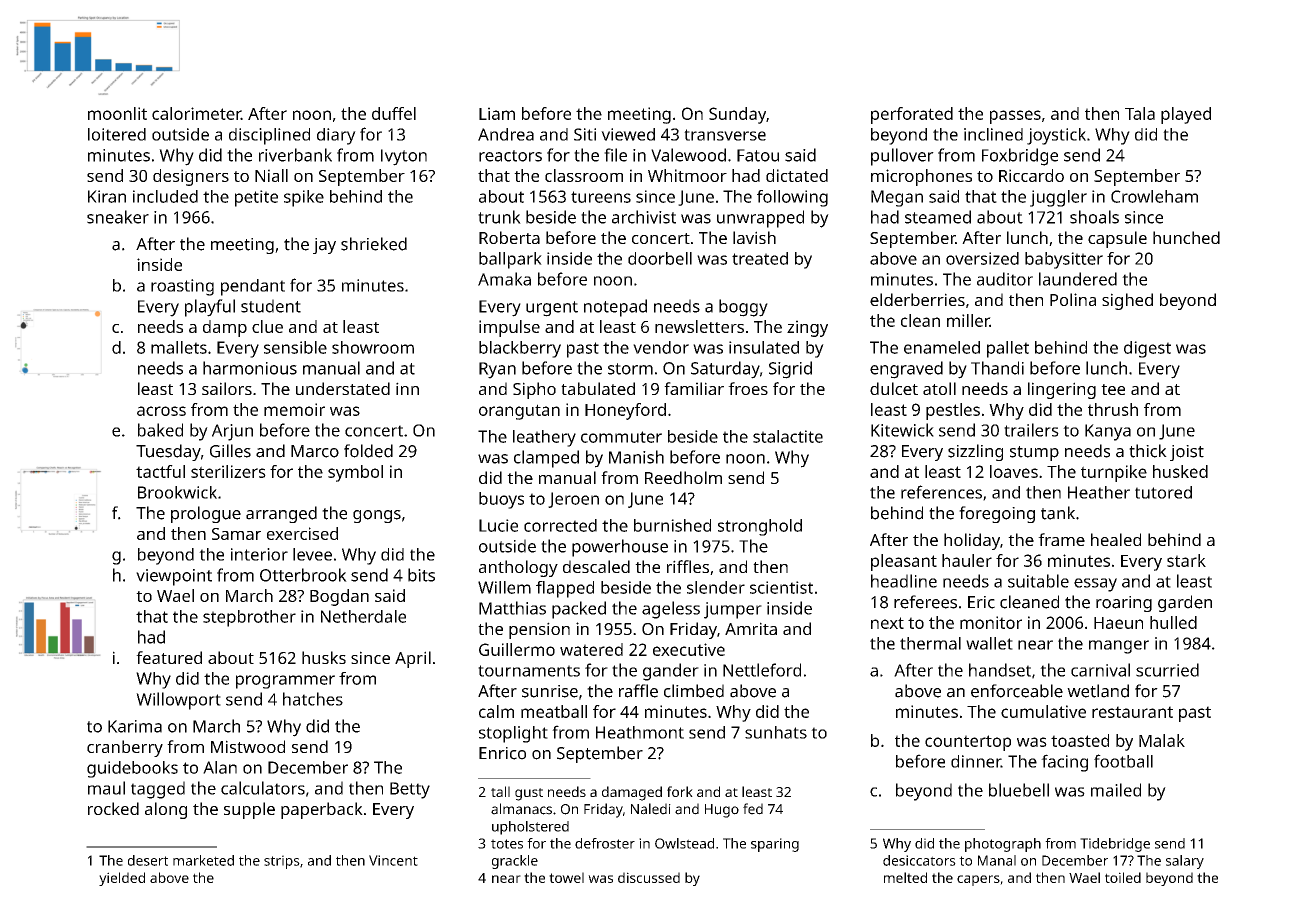 This screenshot has width=1308, height=924. What do you see at coordinates (363, 616) in the screenshot?
I see `Netherdale` at bounding box center [363, 616].
